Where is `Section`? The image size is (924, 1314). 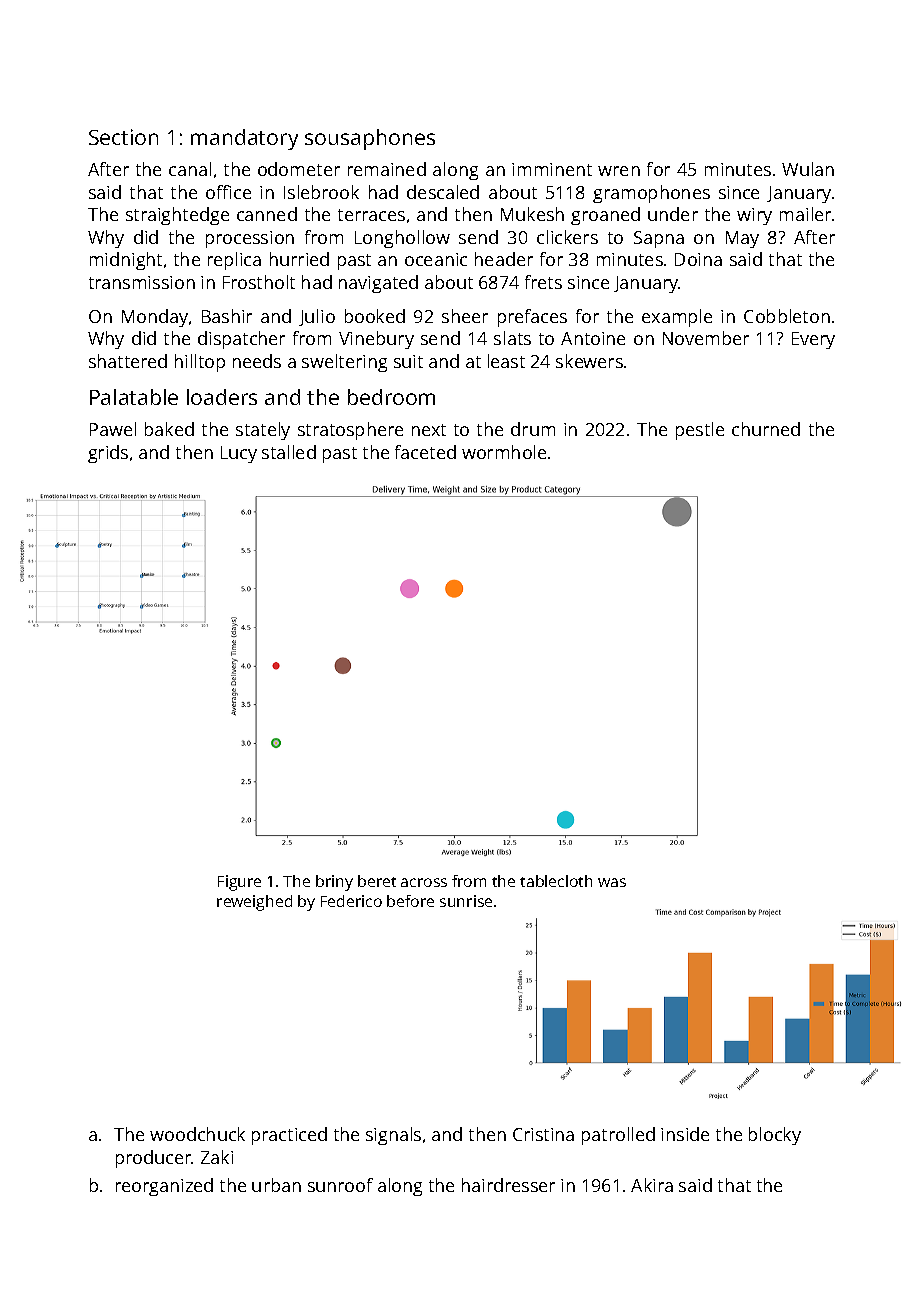 Section is located at coordinates (123, 137).
